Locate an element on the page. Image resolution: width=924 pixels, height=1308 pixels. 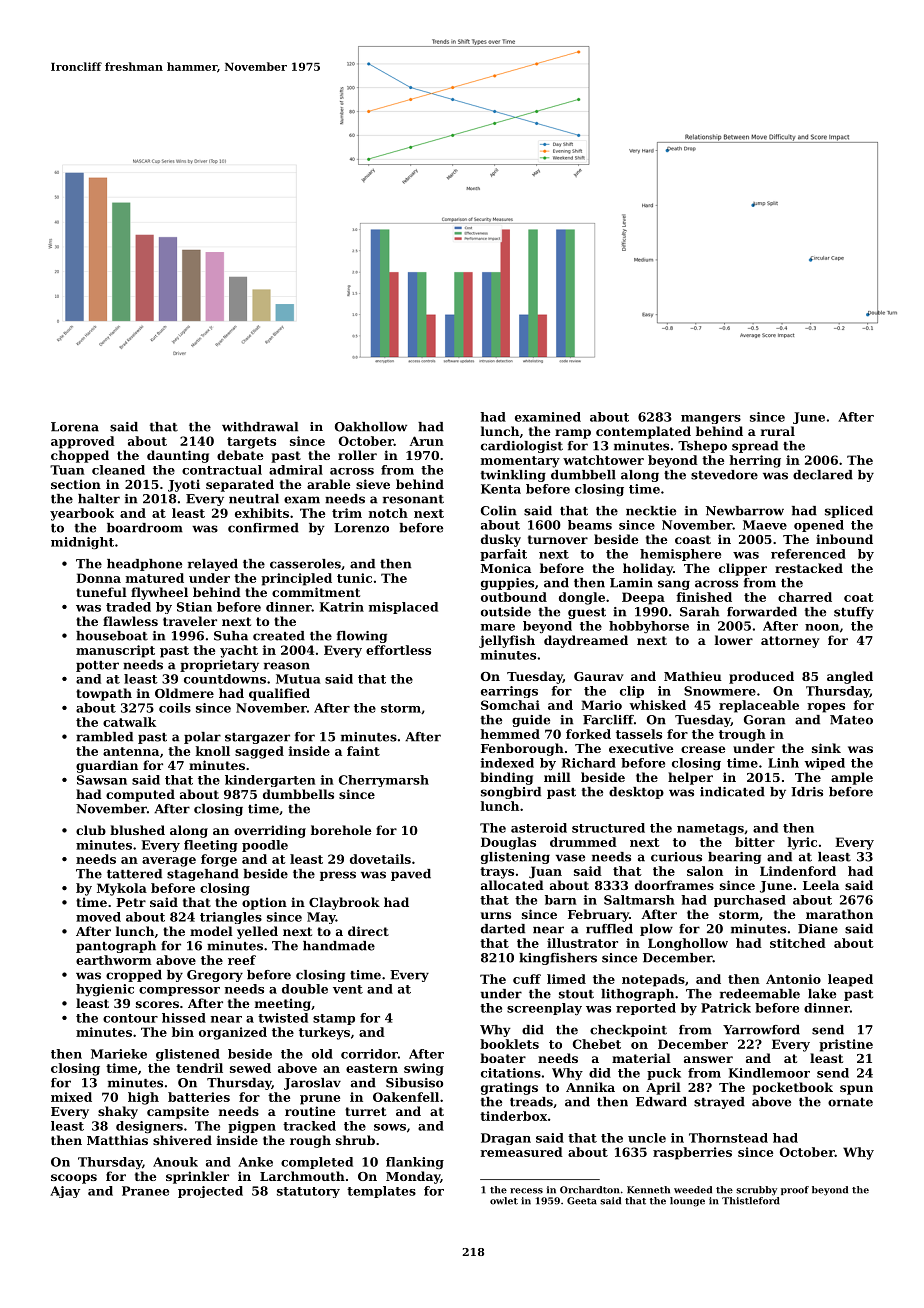
mixed is located at coordinates (71, 1097).
